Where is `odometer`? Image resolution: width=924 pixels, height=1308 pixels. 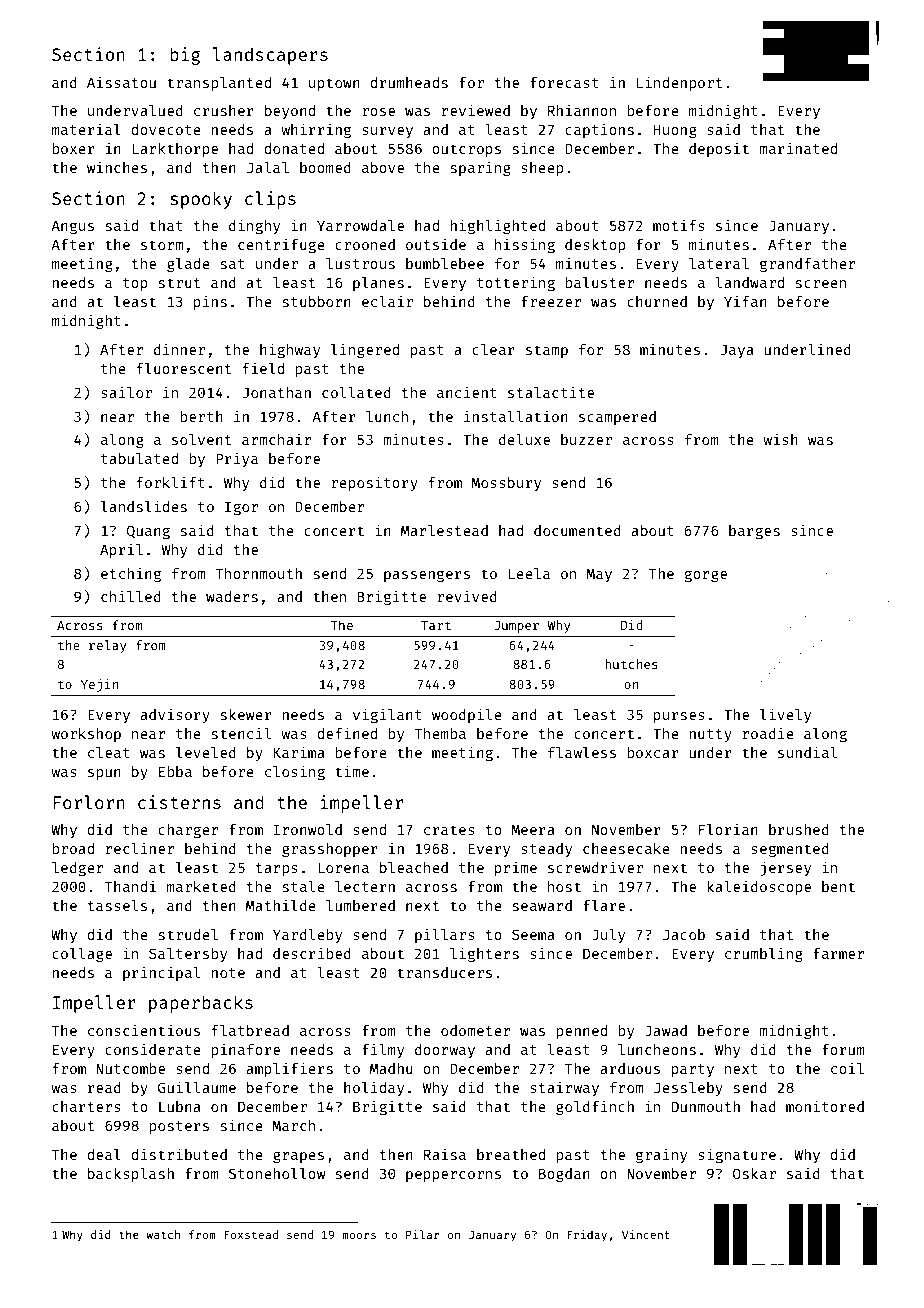 odometer is located at coordinates (475, 1030).
